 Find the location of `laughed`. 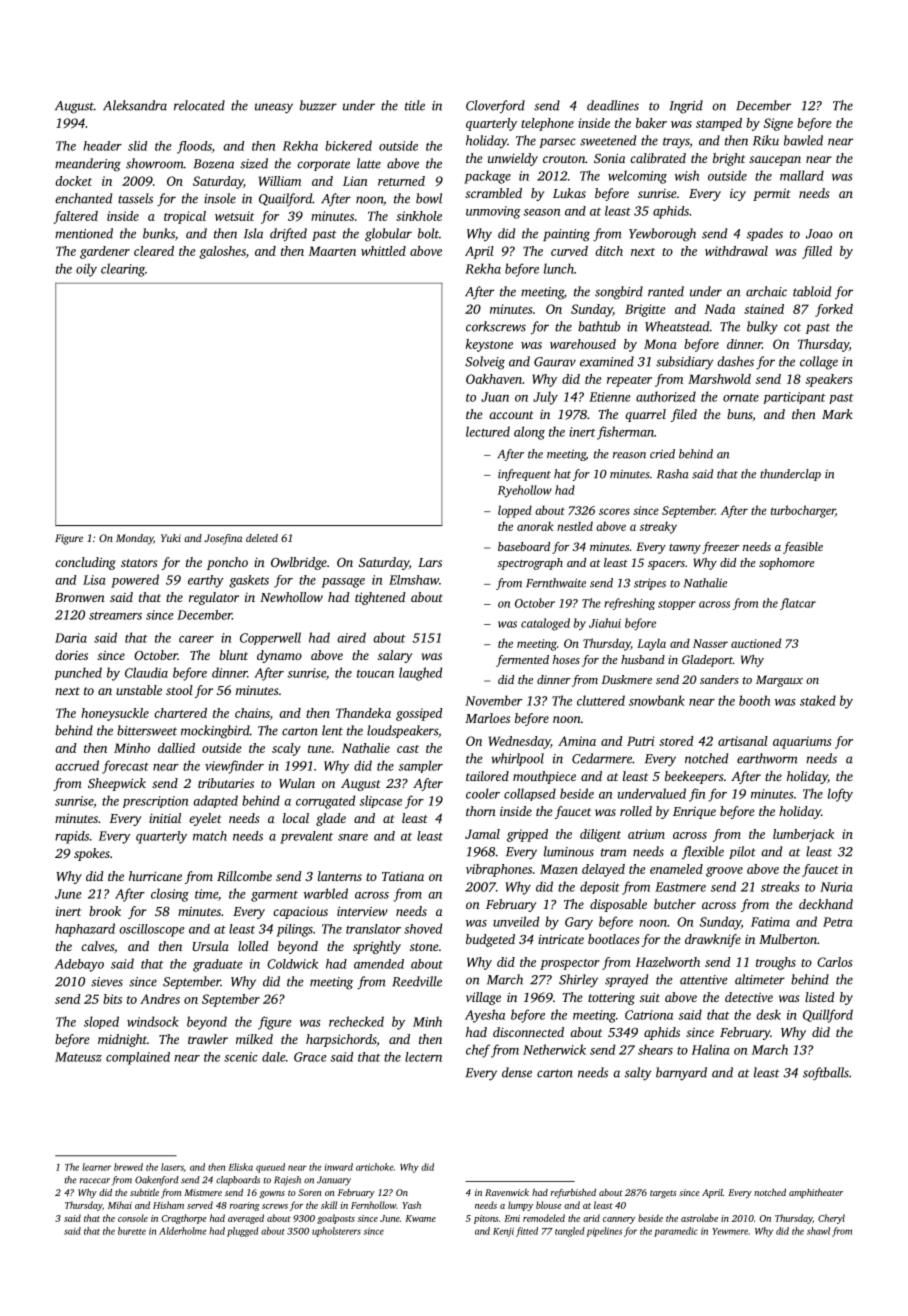

laughed is located at coordinates (420, 674).
